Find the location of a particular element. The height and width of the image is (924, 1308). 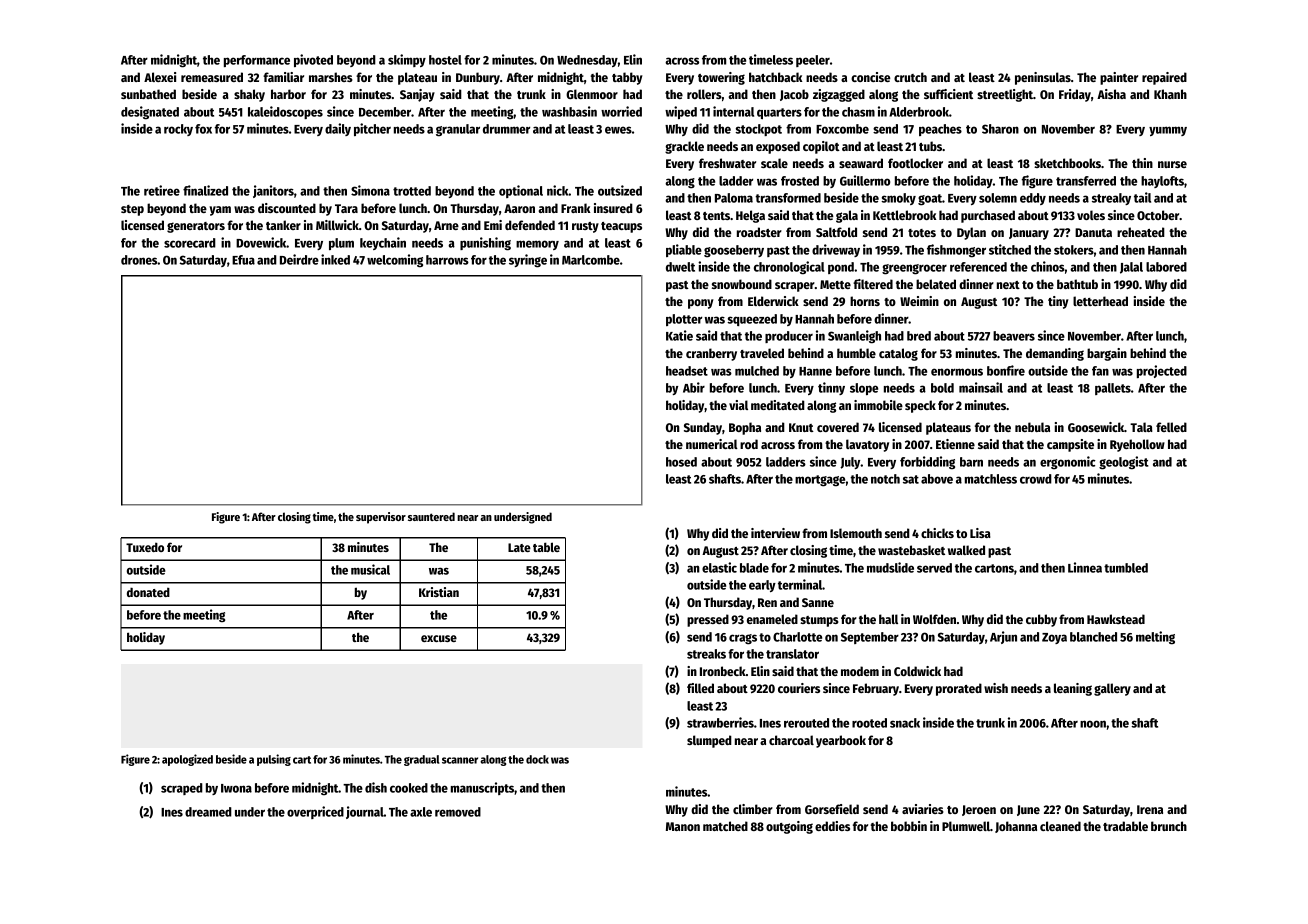

Hawkstead is located at coordinates (1116, 619).
